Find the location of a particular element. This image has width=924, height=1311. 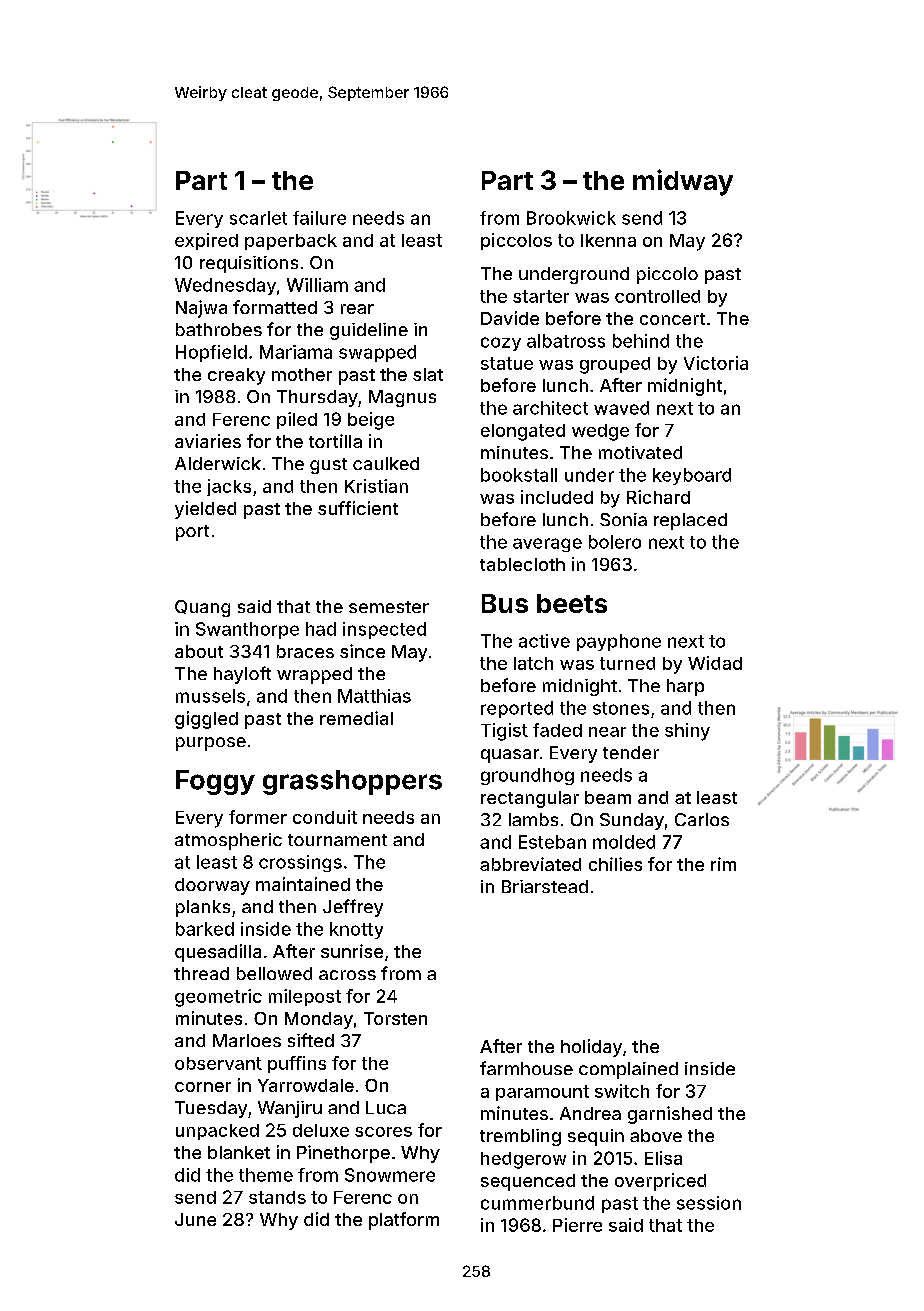

failure is located at coordinates (319, 218).
